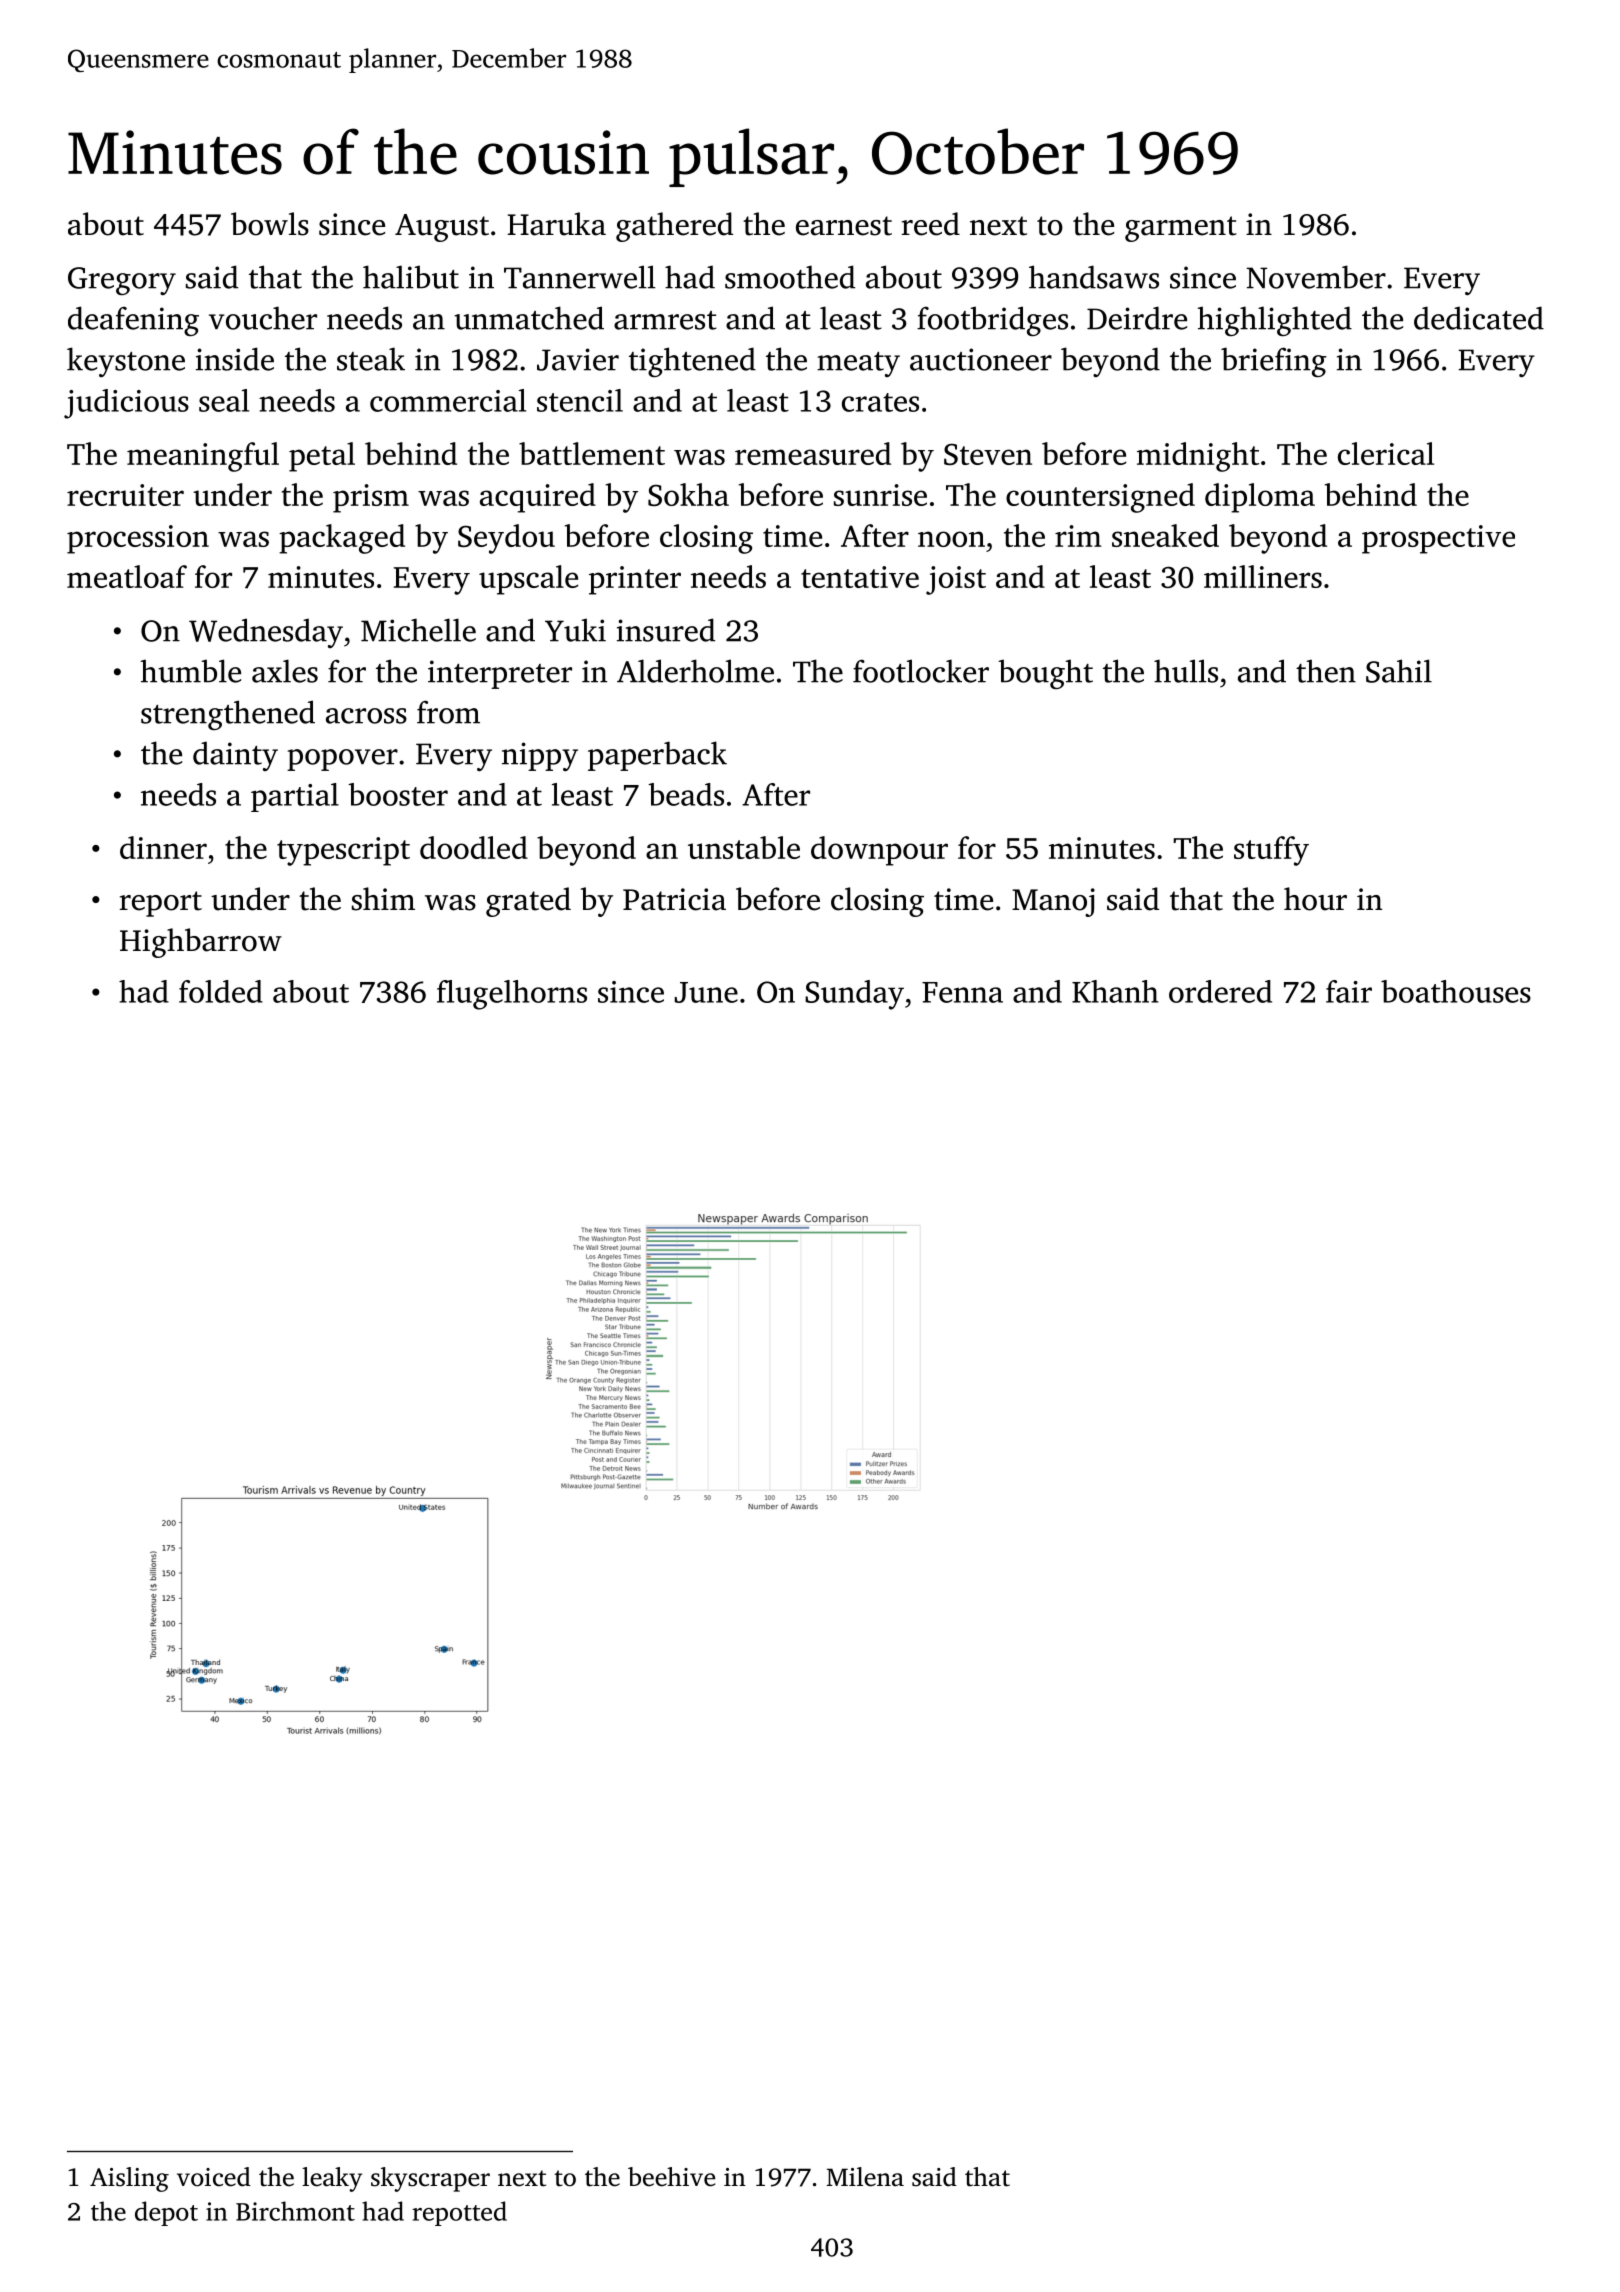 Image resolution: width=1620 pixels, height=2292 pixels. I want to click on garment, so click(1181, 229).
